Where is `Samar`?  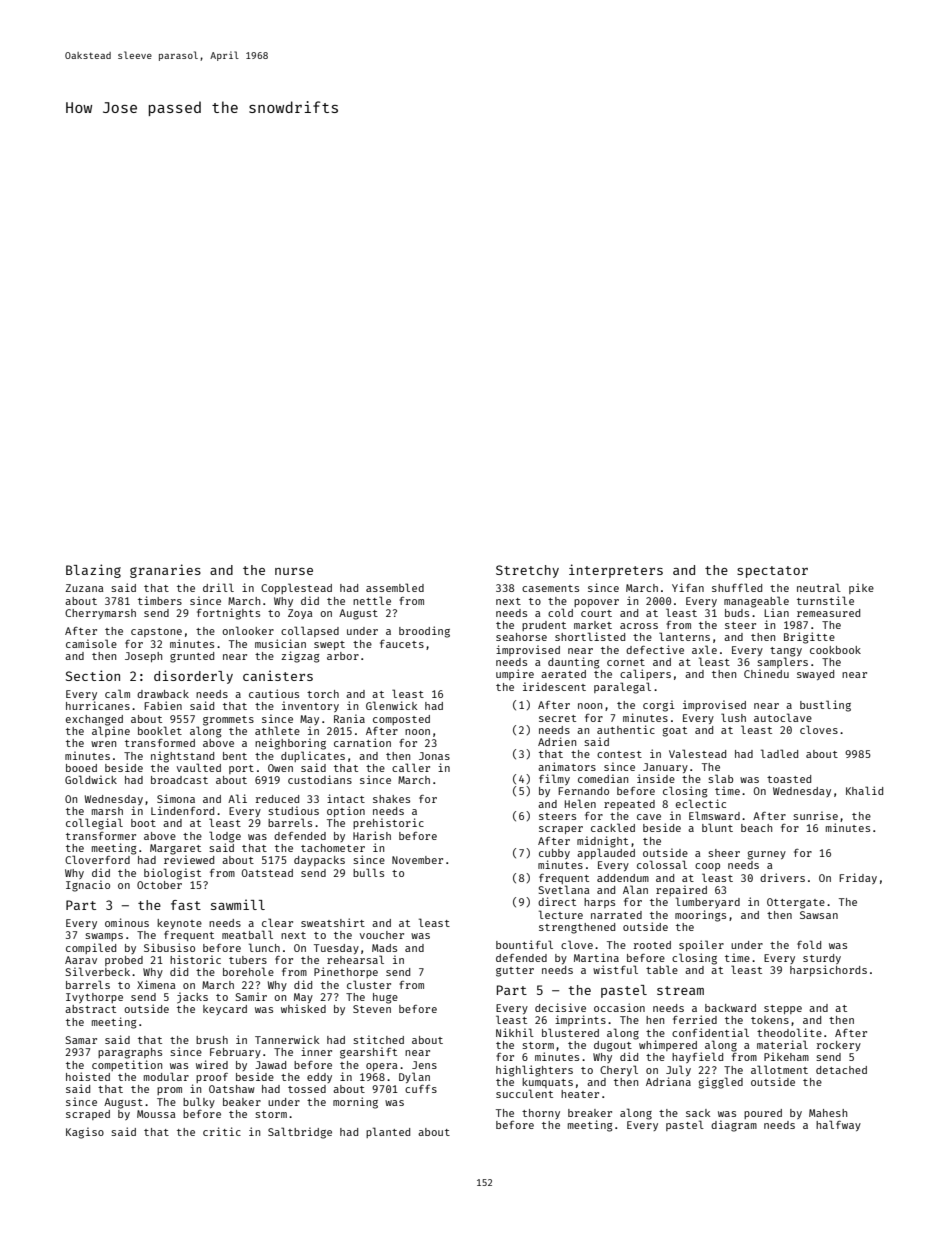
Samar is located at coordinates (81, 1040).
